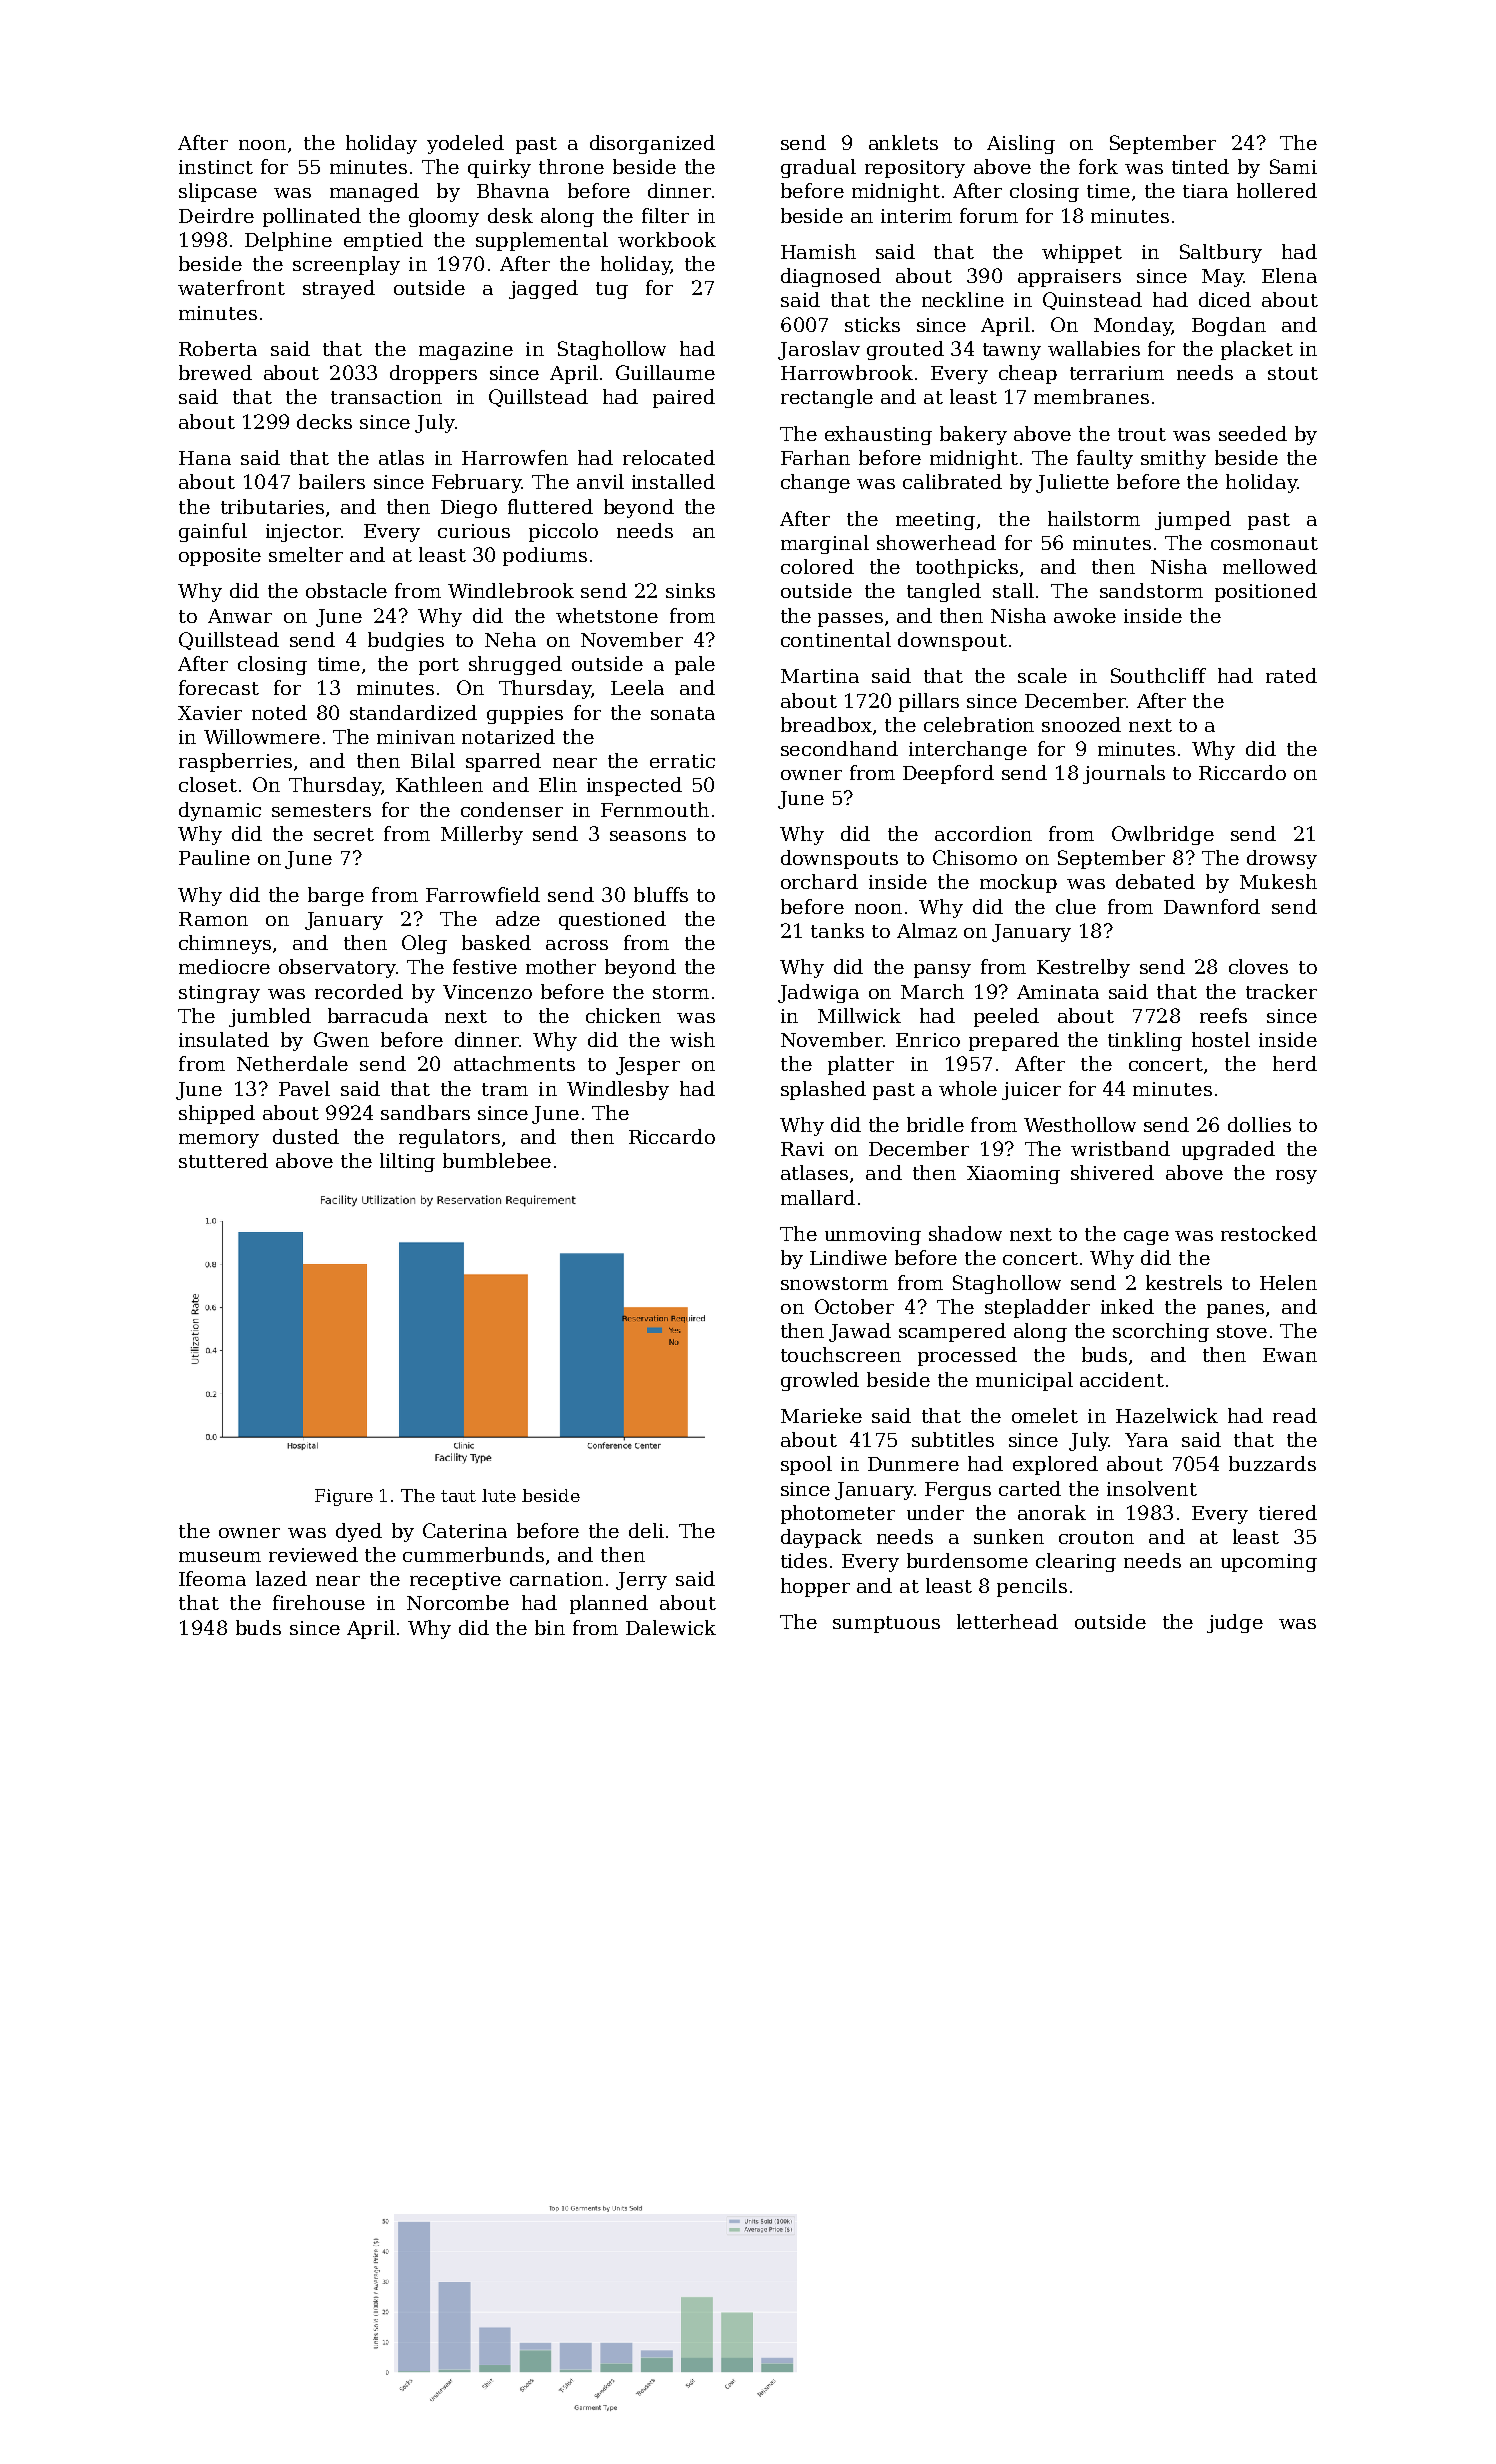 This page has width=1496, height=2464. Describe the element at coordinates (1272, 1463) in the page. I see `buzzards` at that location.
